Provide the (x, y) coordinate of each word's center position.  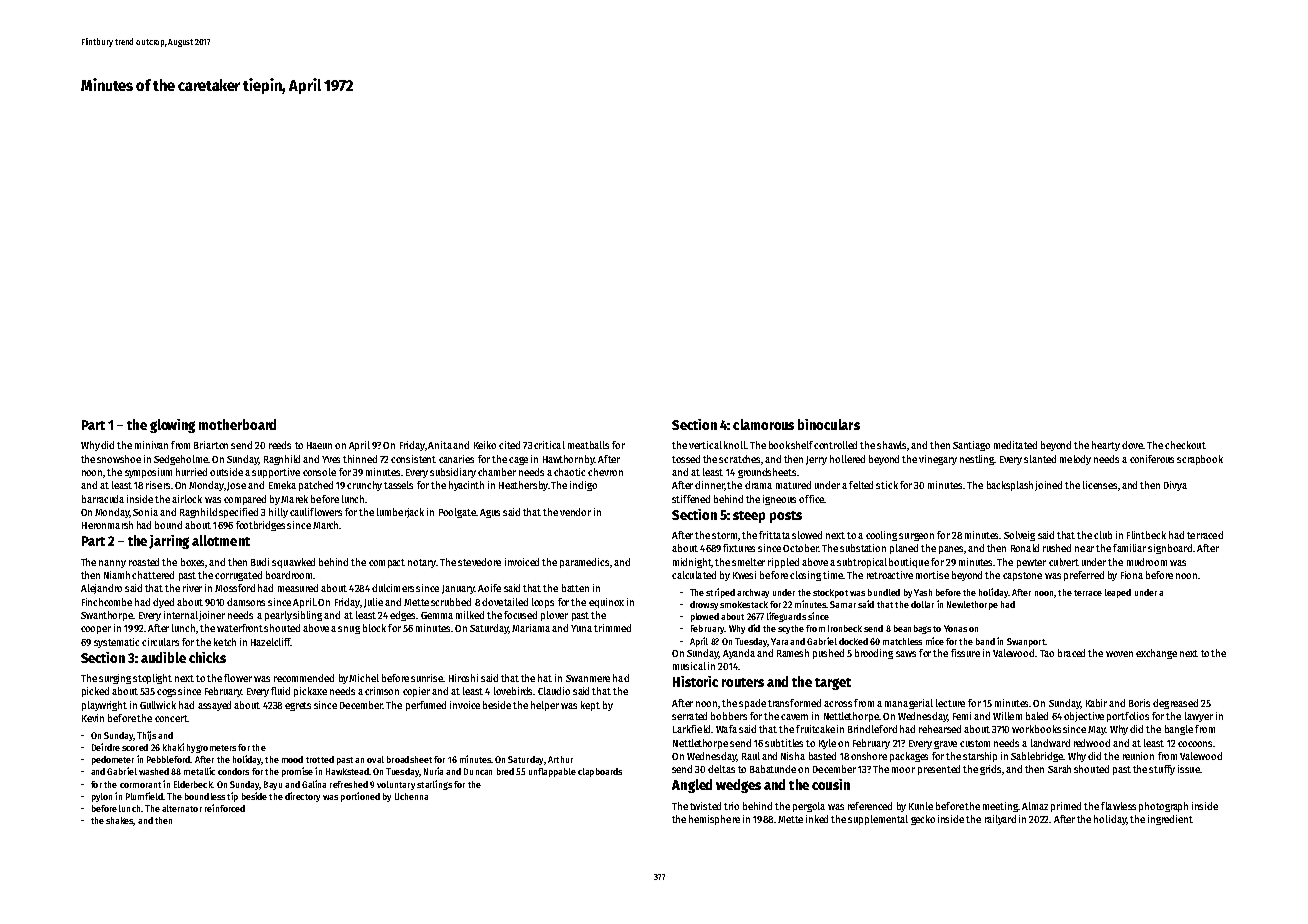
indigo (583, 486)
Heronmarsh (107, 525)
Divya (1175, 486)
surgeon (916, 537)
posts (786, 517)
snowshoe (119, 459)
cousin (831, 784)
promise (297, 772)
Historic (695, 681)
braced (1071, 653)
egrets (298, 706)
